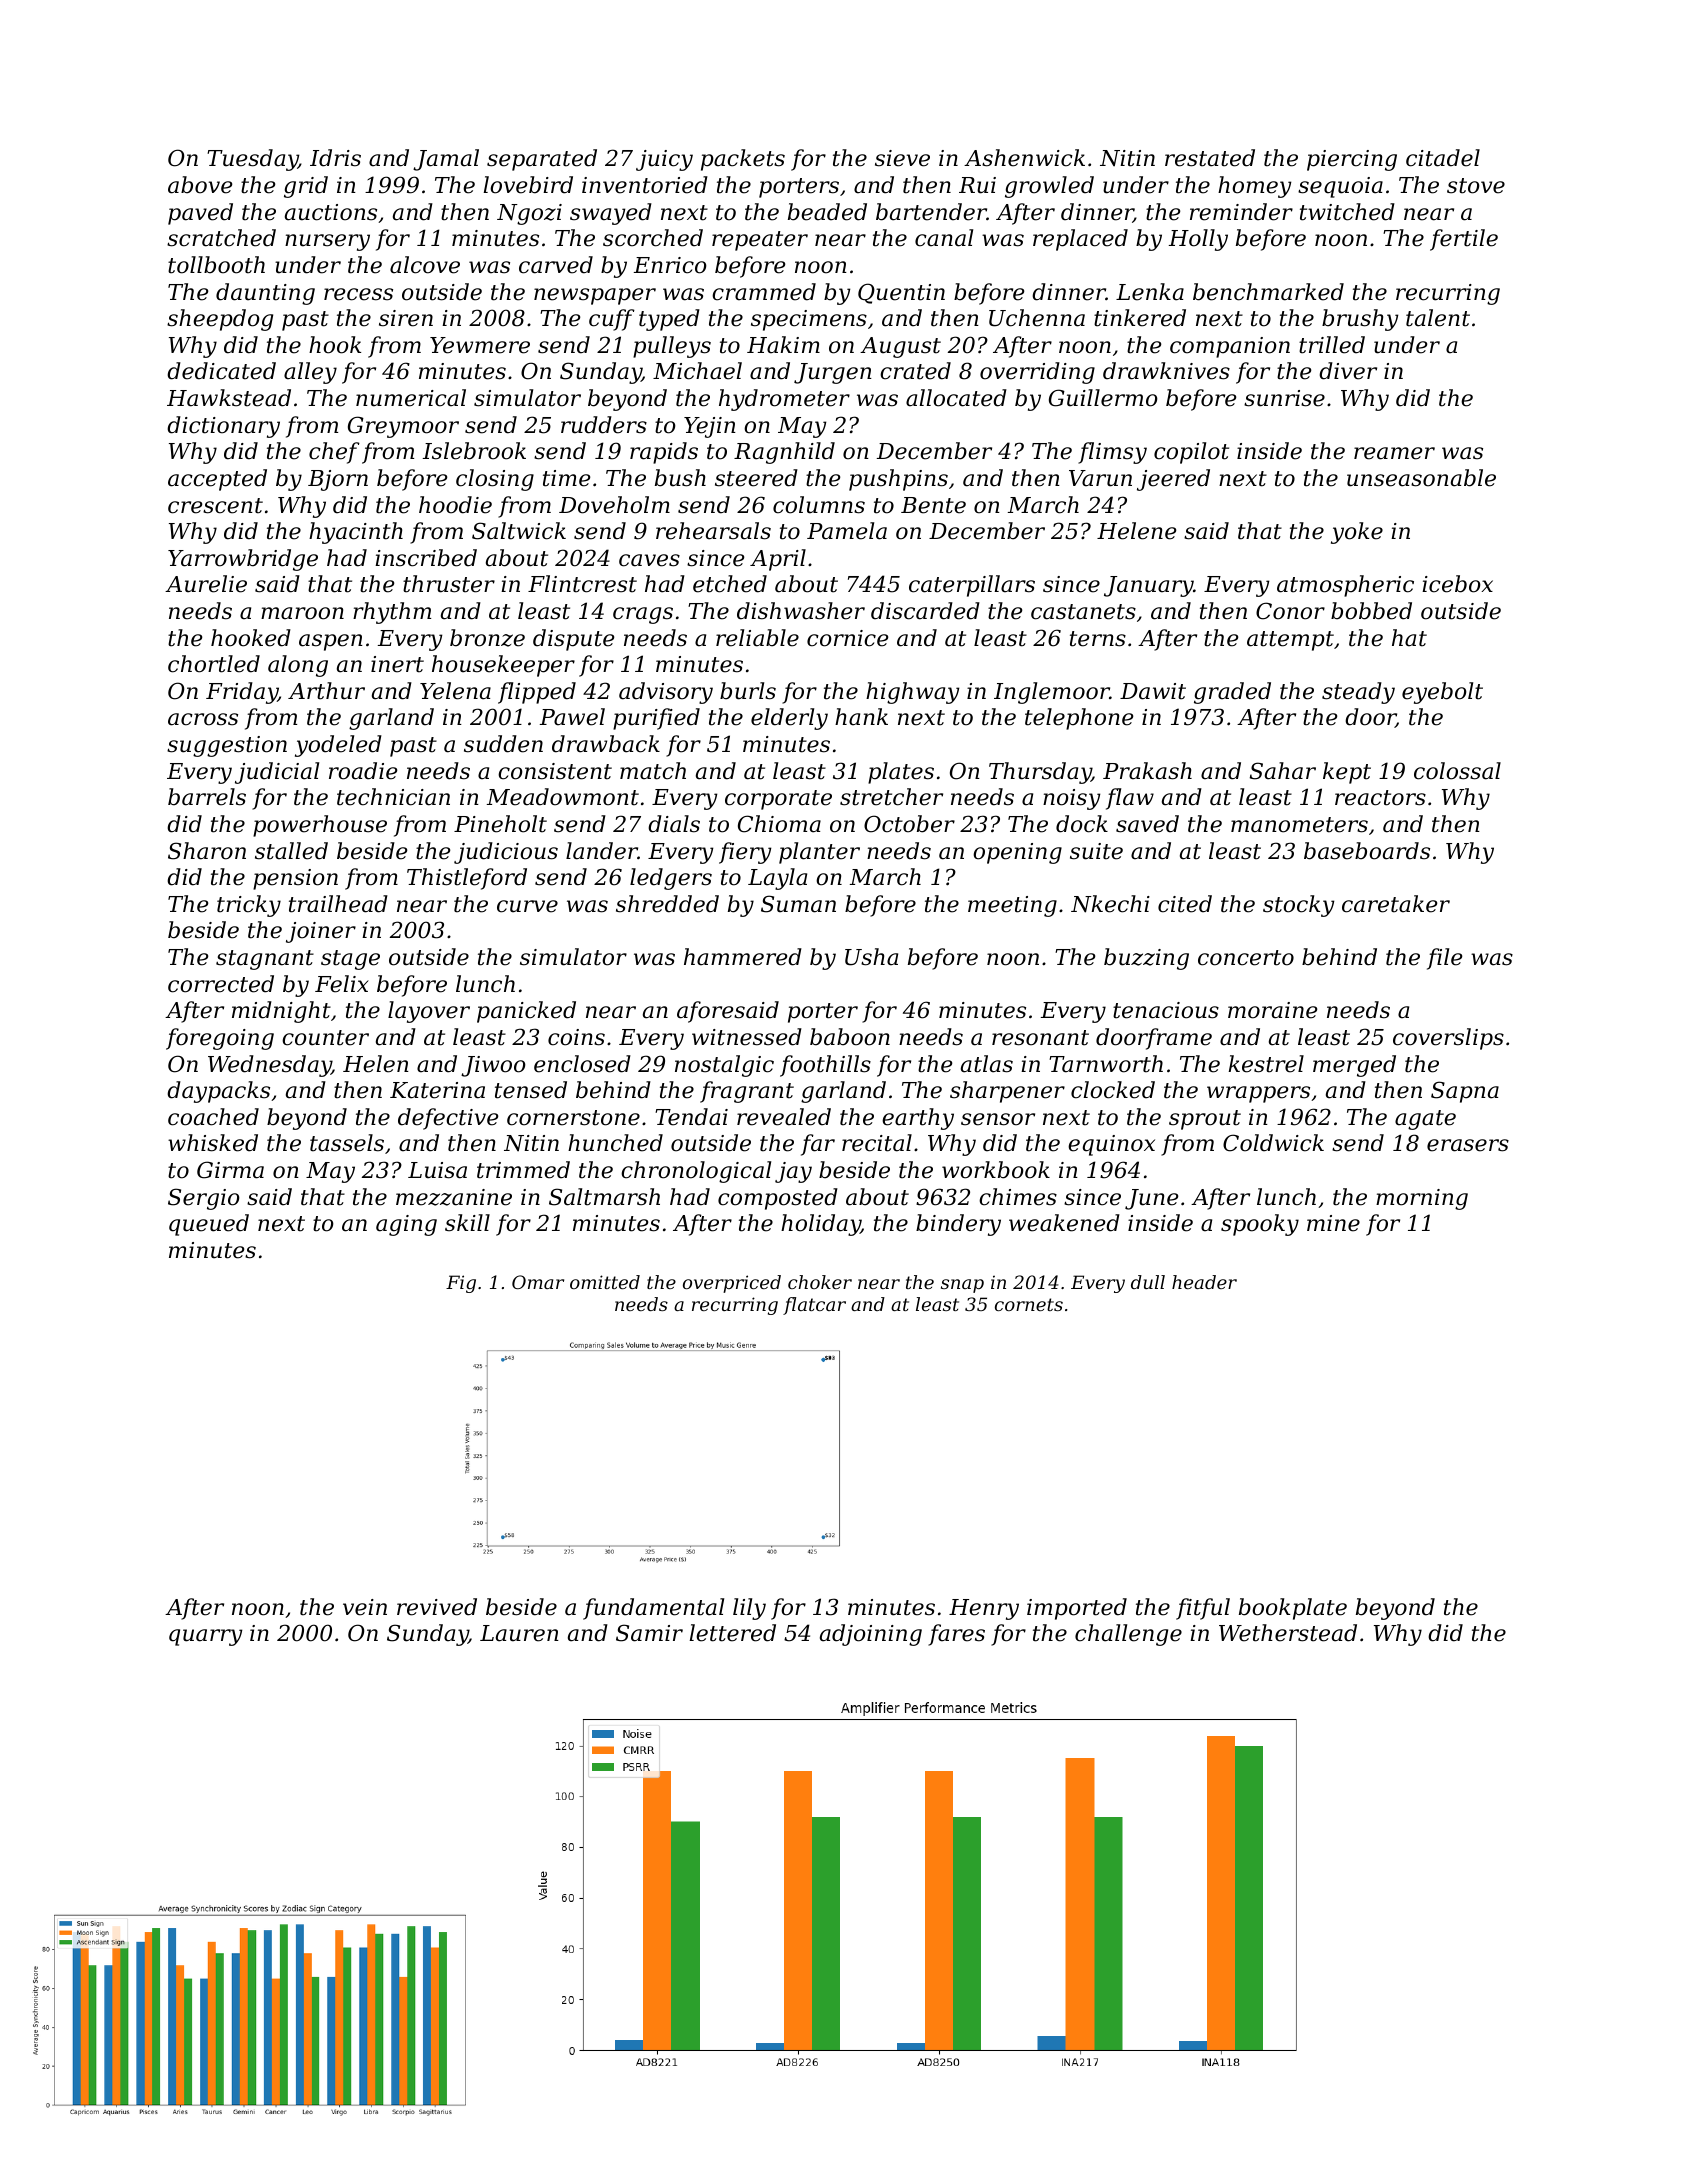 This screenshot has width=1683, height=2178. What do you see at coordinates (1457, 771) in the screenshot?
I see `colossal` at bounding box center [1457, 771].
